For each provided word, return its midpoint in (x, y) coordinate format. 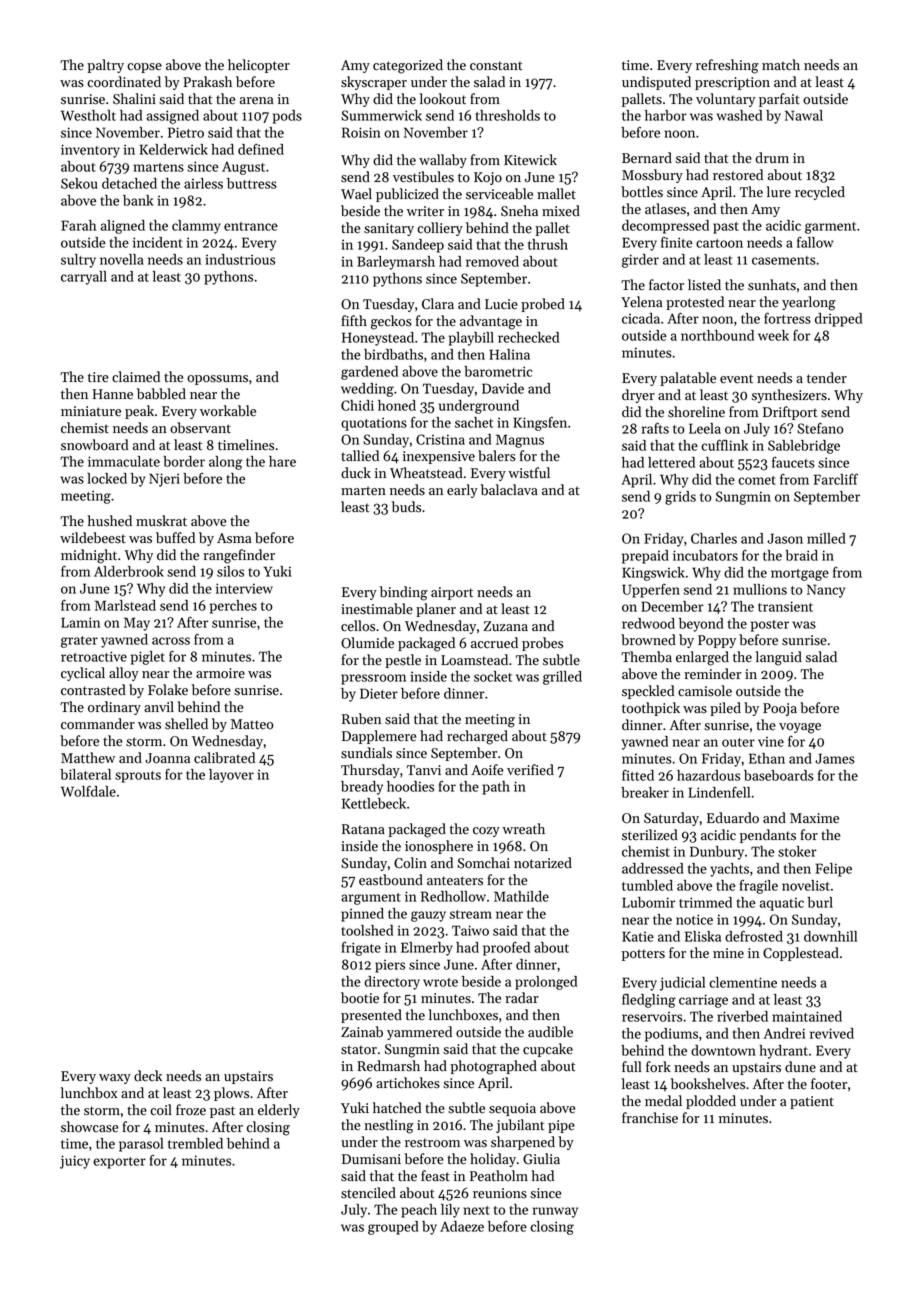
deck (148, 1076)
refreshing (727, 66)
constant (496, 66)
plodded (711, 1102)
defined (261, 149)
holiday (493, 1160)
